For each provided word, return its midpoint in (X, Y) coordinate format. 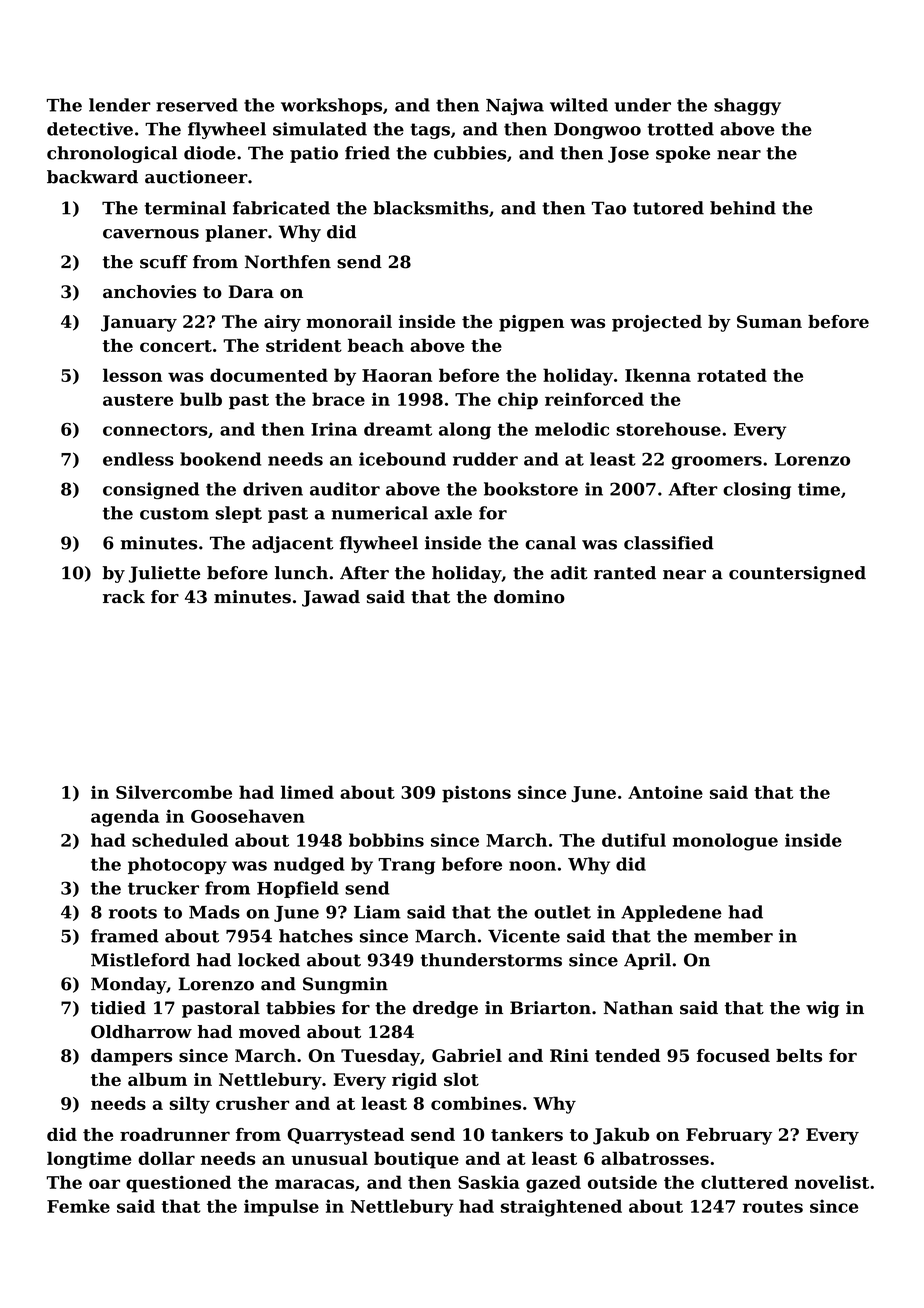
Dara (251, 291)
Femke (78, 1206)
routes (773, 1207)
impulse (281, 1208)
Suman (769, 321)
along (465, 431)
